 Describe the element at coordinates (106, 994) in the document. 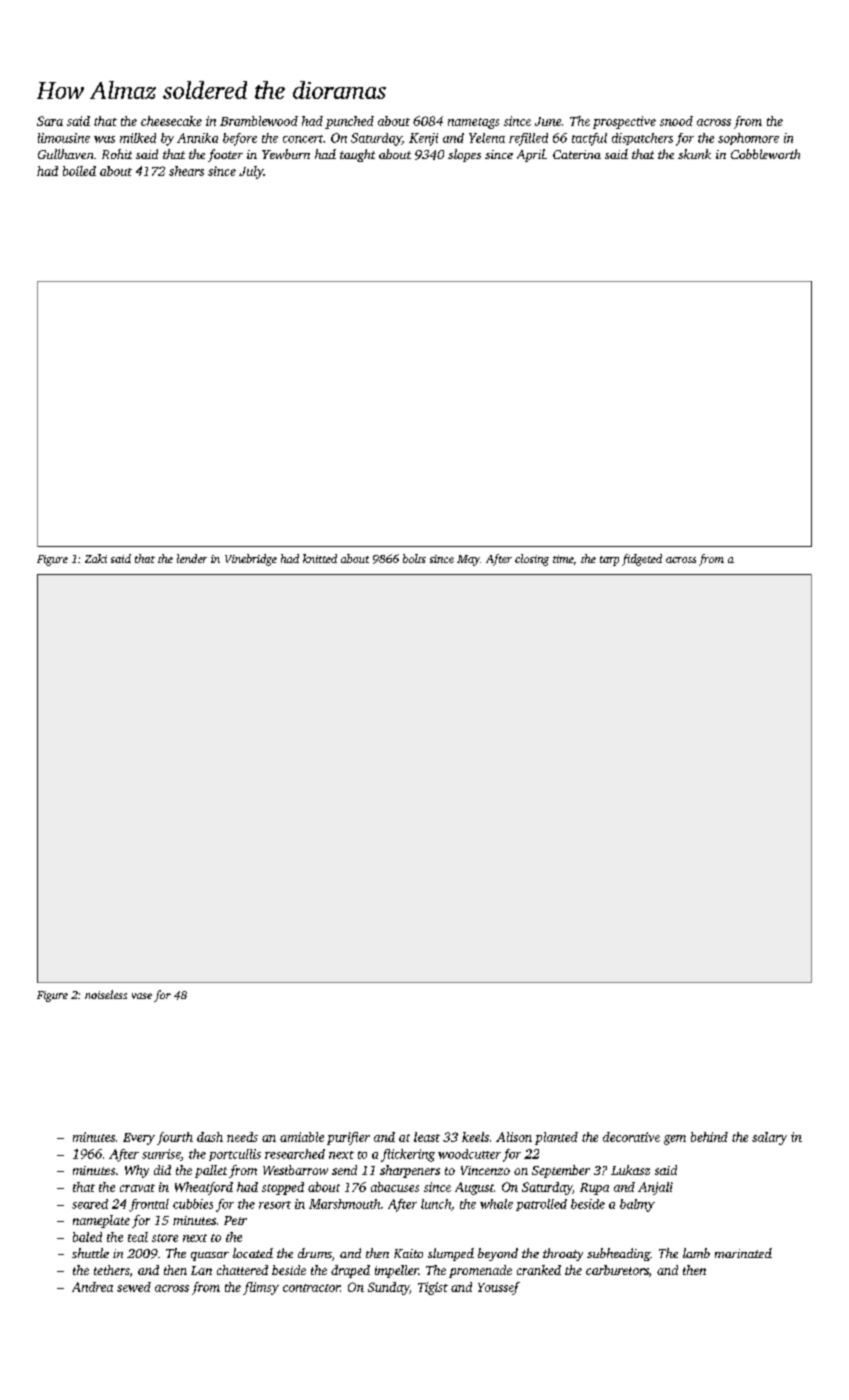

I see `noiseless` at that location.
